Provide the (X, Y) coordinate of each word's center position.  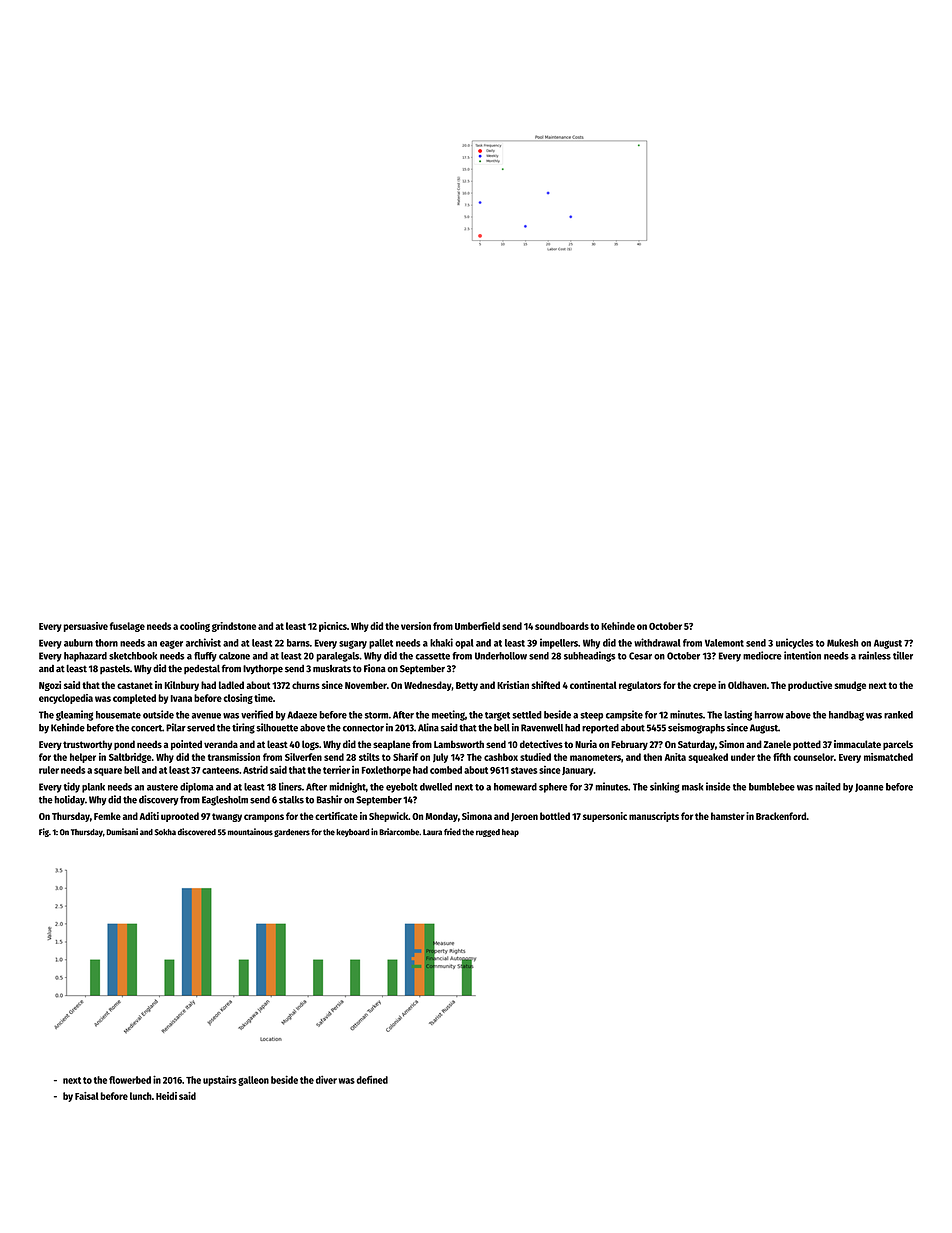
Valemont (724, 643)
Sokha (165, 832)
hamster (728, 816)
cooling (195, 627)
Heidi (166, 1096)
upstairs (220, 1080)
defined (372, 1079)
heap (510, 833)
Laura (432, 832)
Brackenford (781, 816)
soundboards (562, 626)
